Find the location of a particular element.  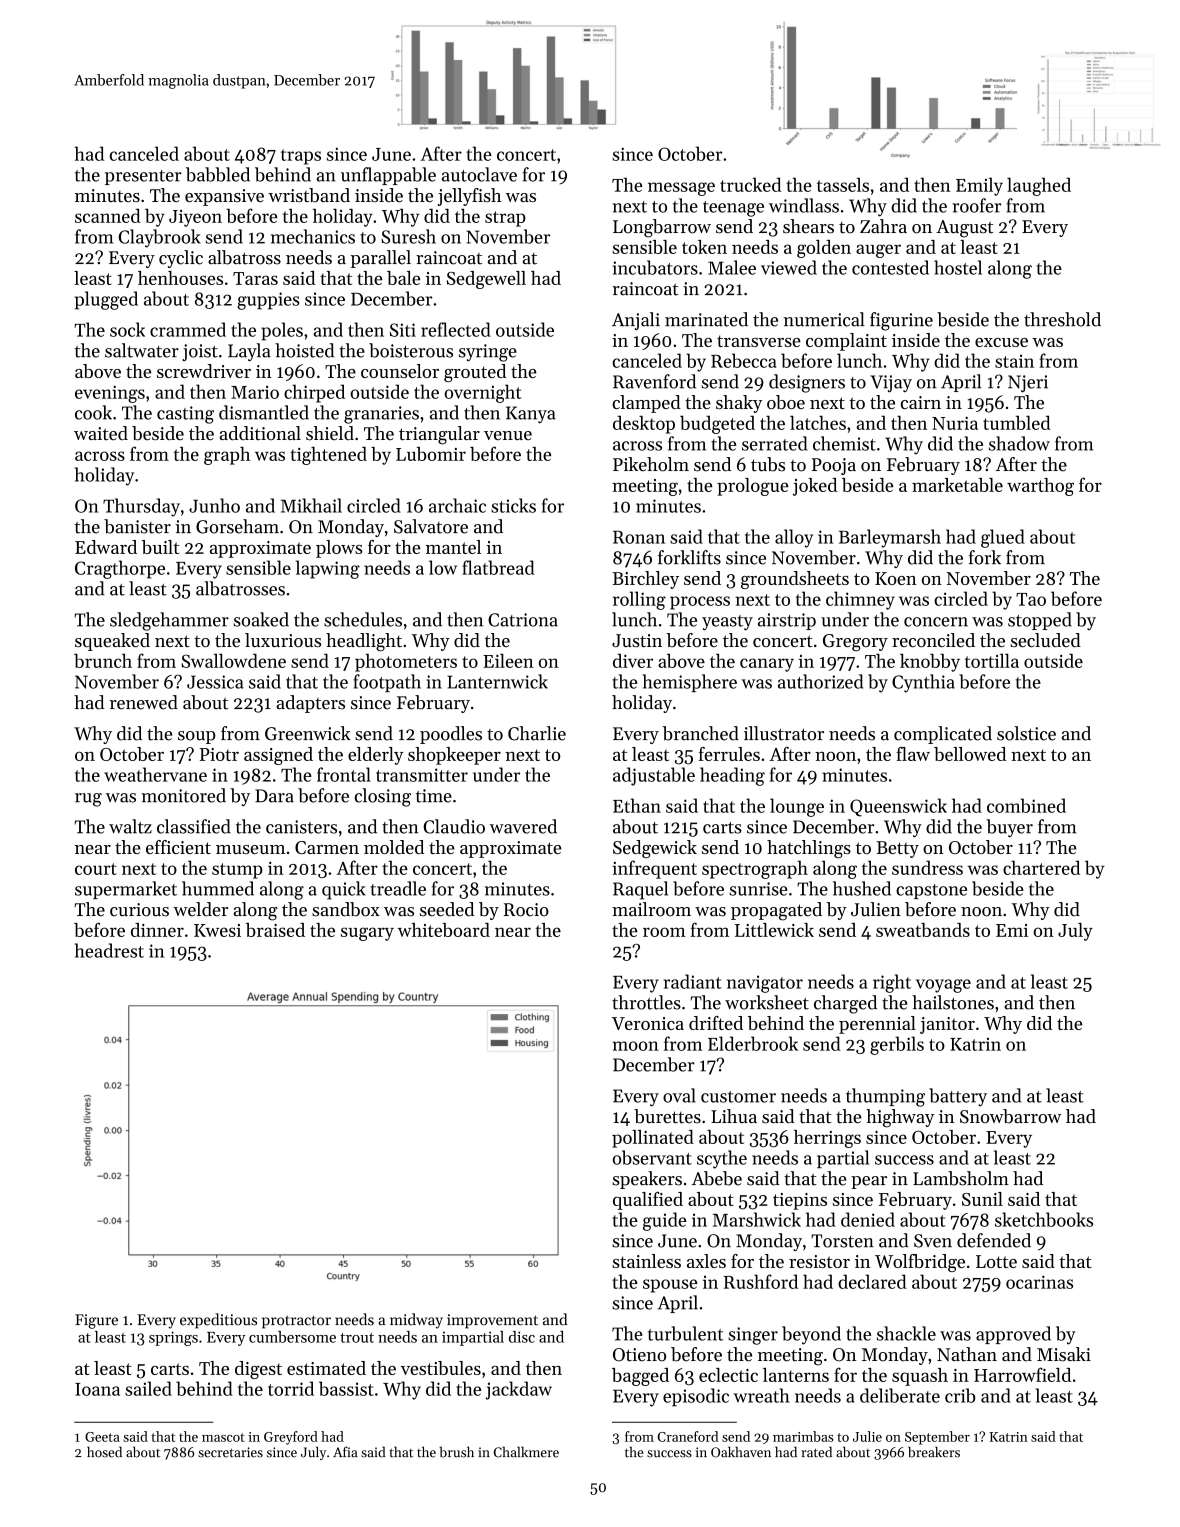

secluded is located at coordinates (1045, 640).
